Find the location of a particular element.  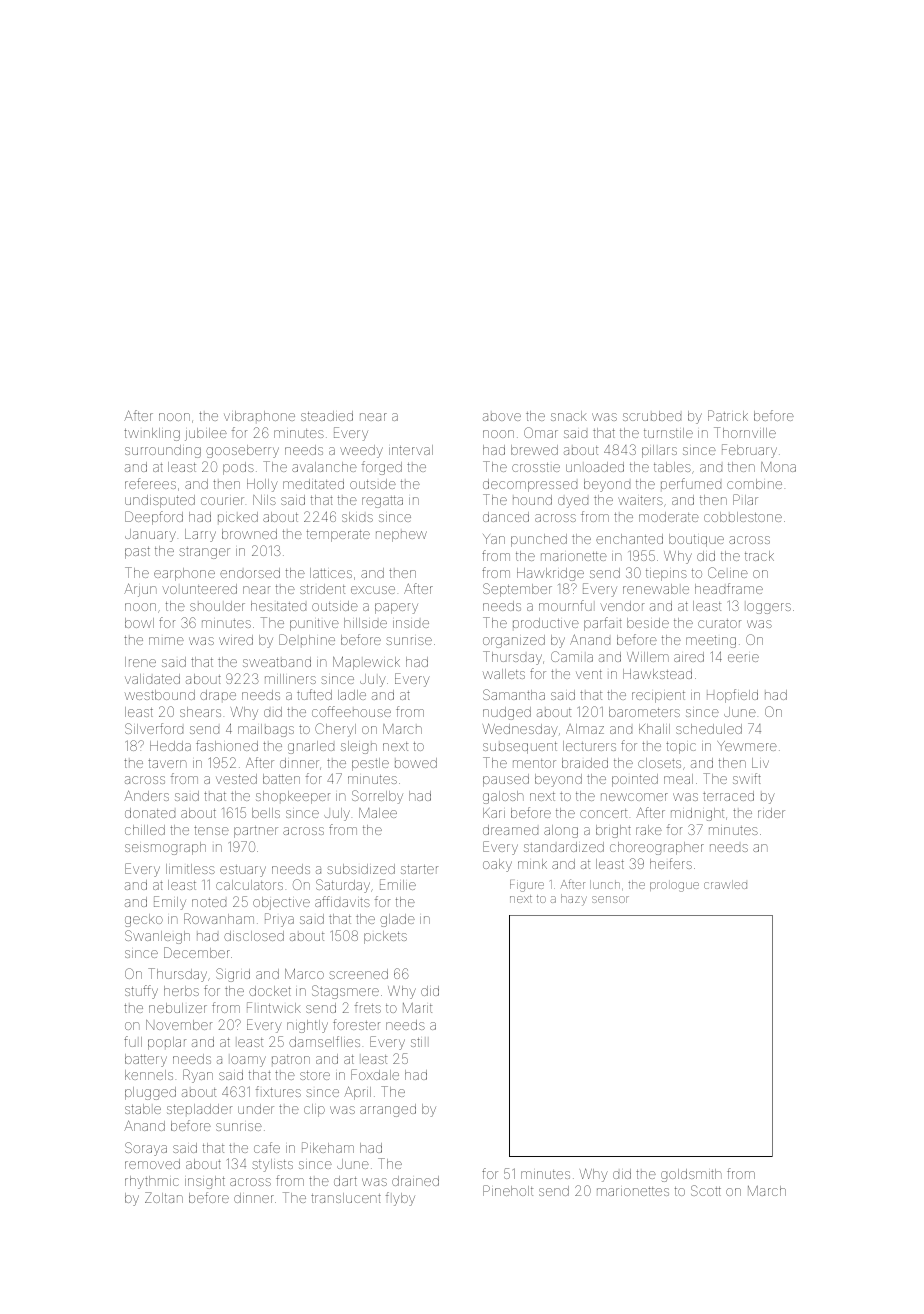

wallets is located at coordinates (504, 674).
